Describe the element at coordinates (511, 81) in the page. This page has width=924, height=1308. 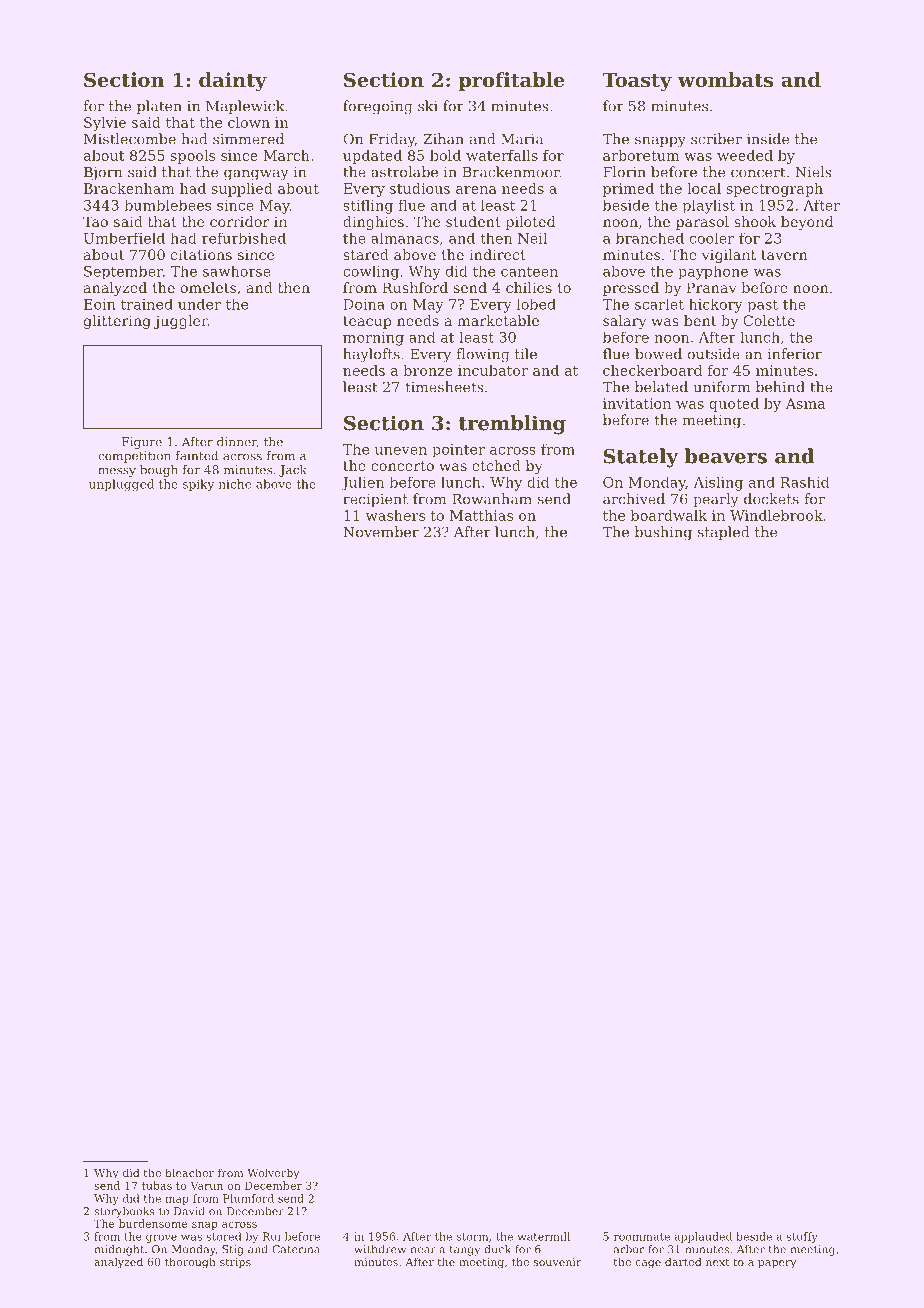
I see `profitable` at that location.
